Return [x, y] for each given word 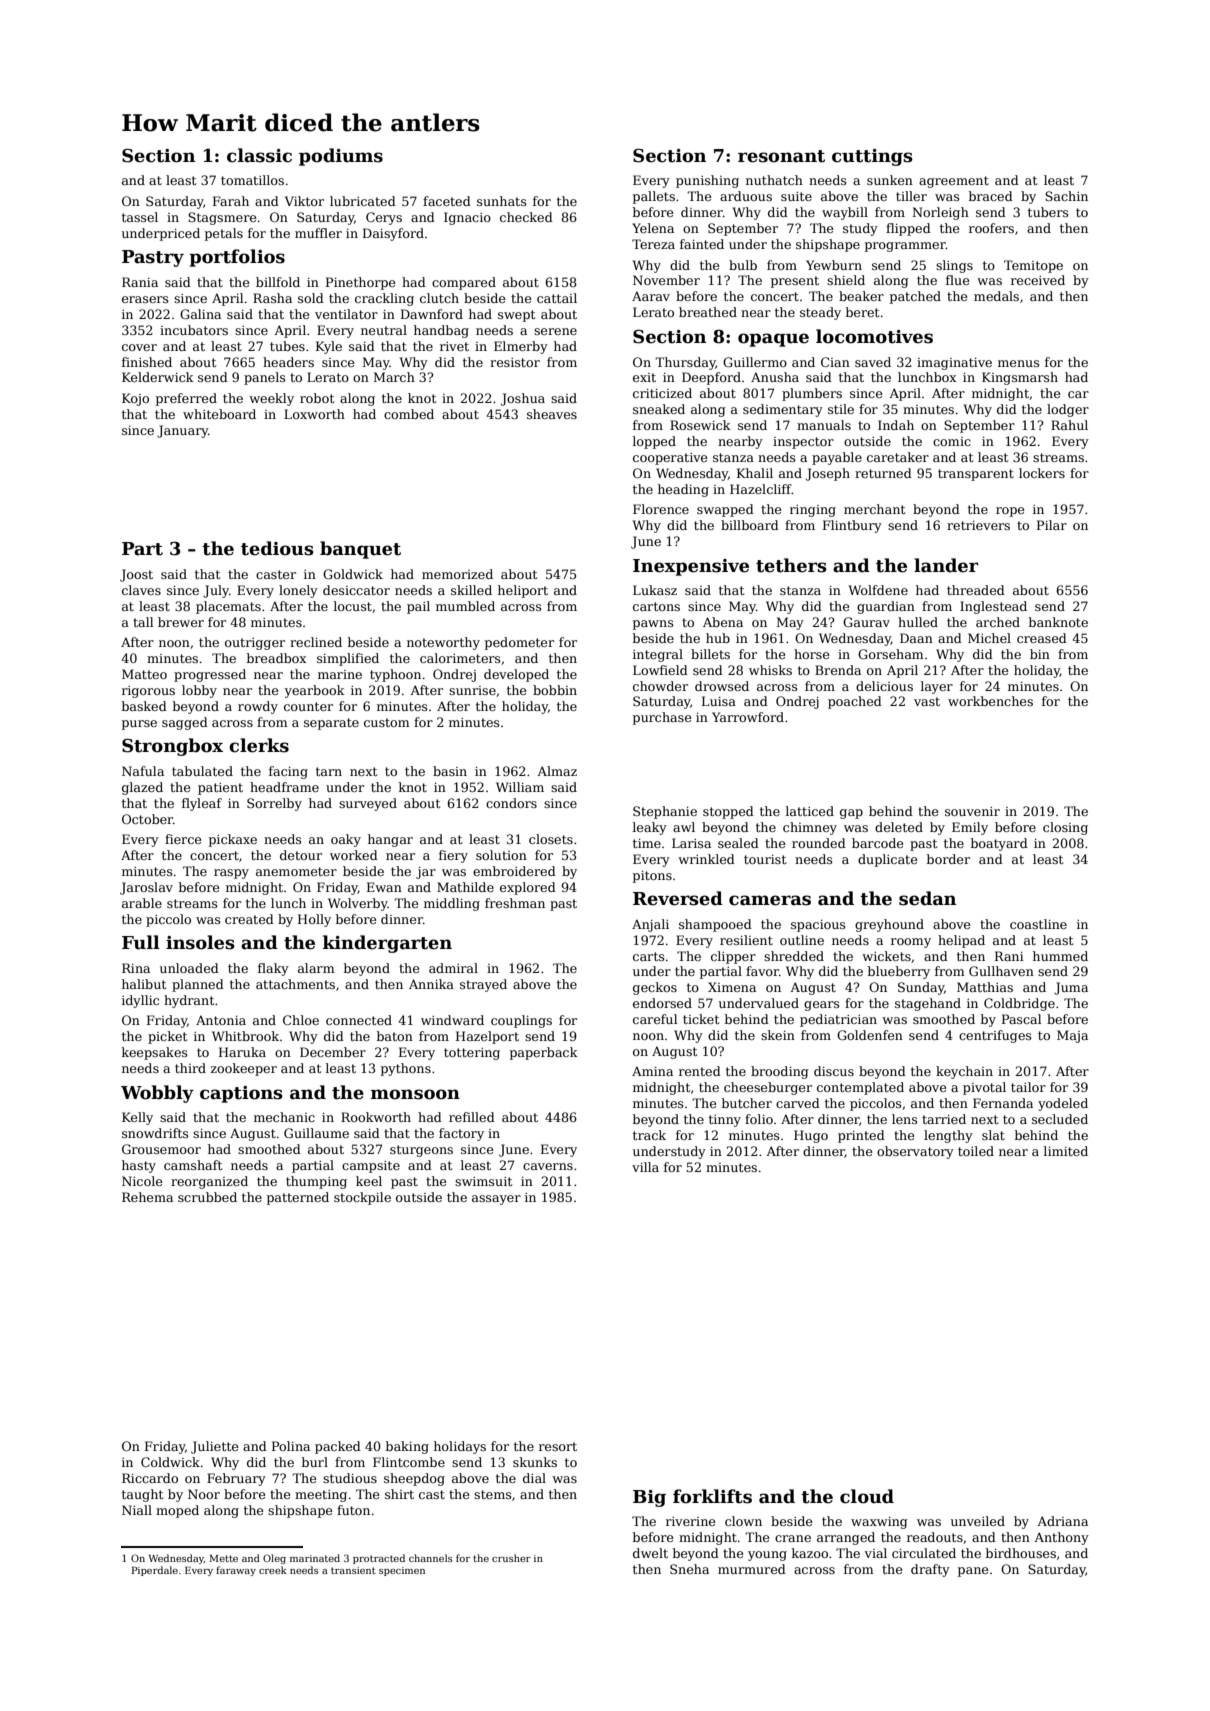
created [249, 919]
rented [700, 1071]
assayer [496, 1200]
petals [224, 234]
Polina [291, 1446]
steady [820, 313]
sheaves [552, 414]
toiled [976, 1151]
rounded [819, 843]
